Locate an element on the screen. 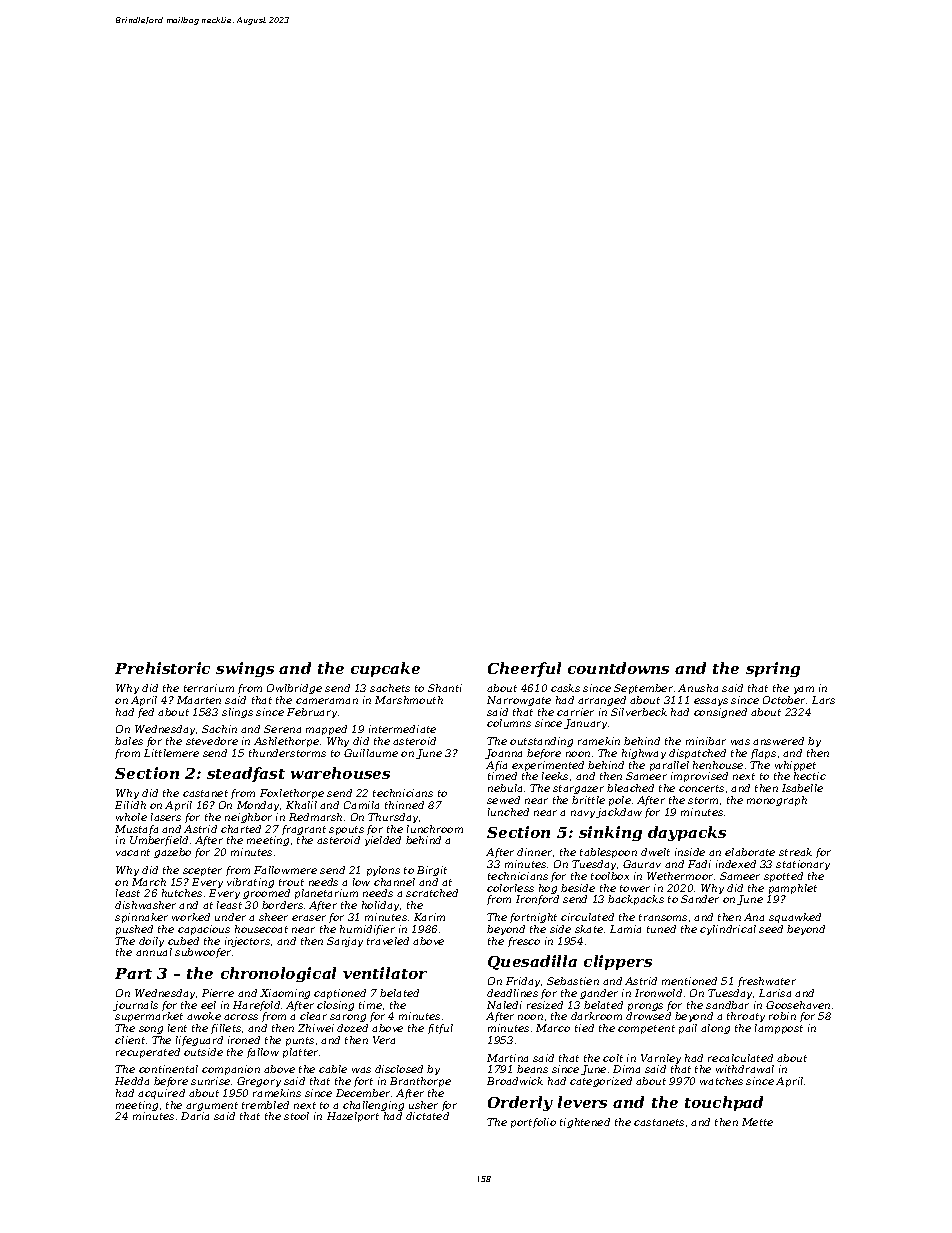  Branthorpe is located at coordinates (420, 1082).
